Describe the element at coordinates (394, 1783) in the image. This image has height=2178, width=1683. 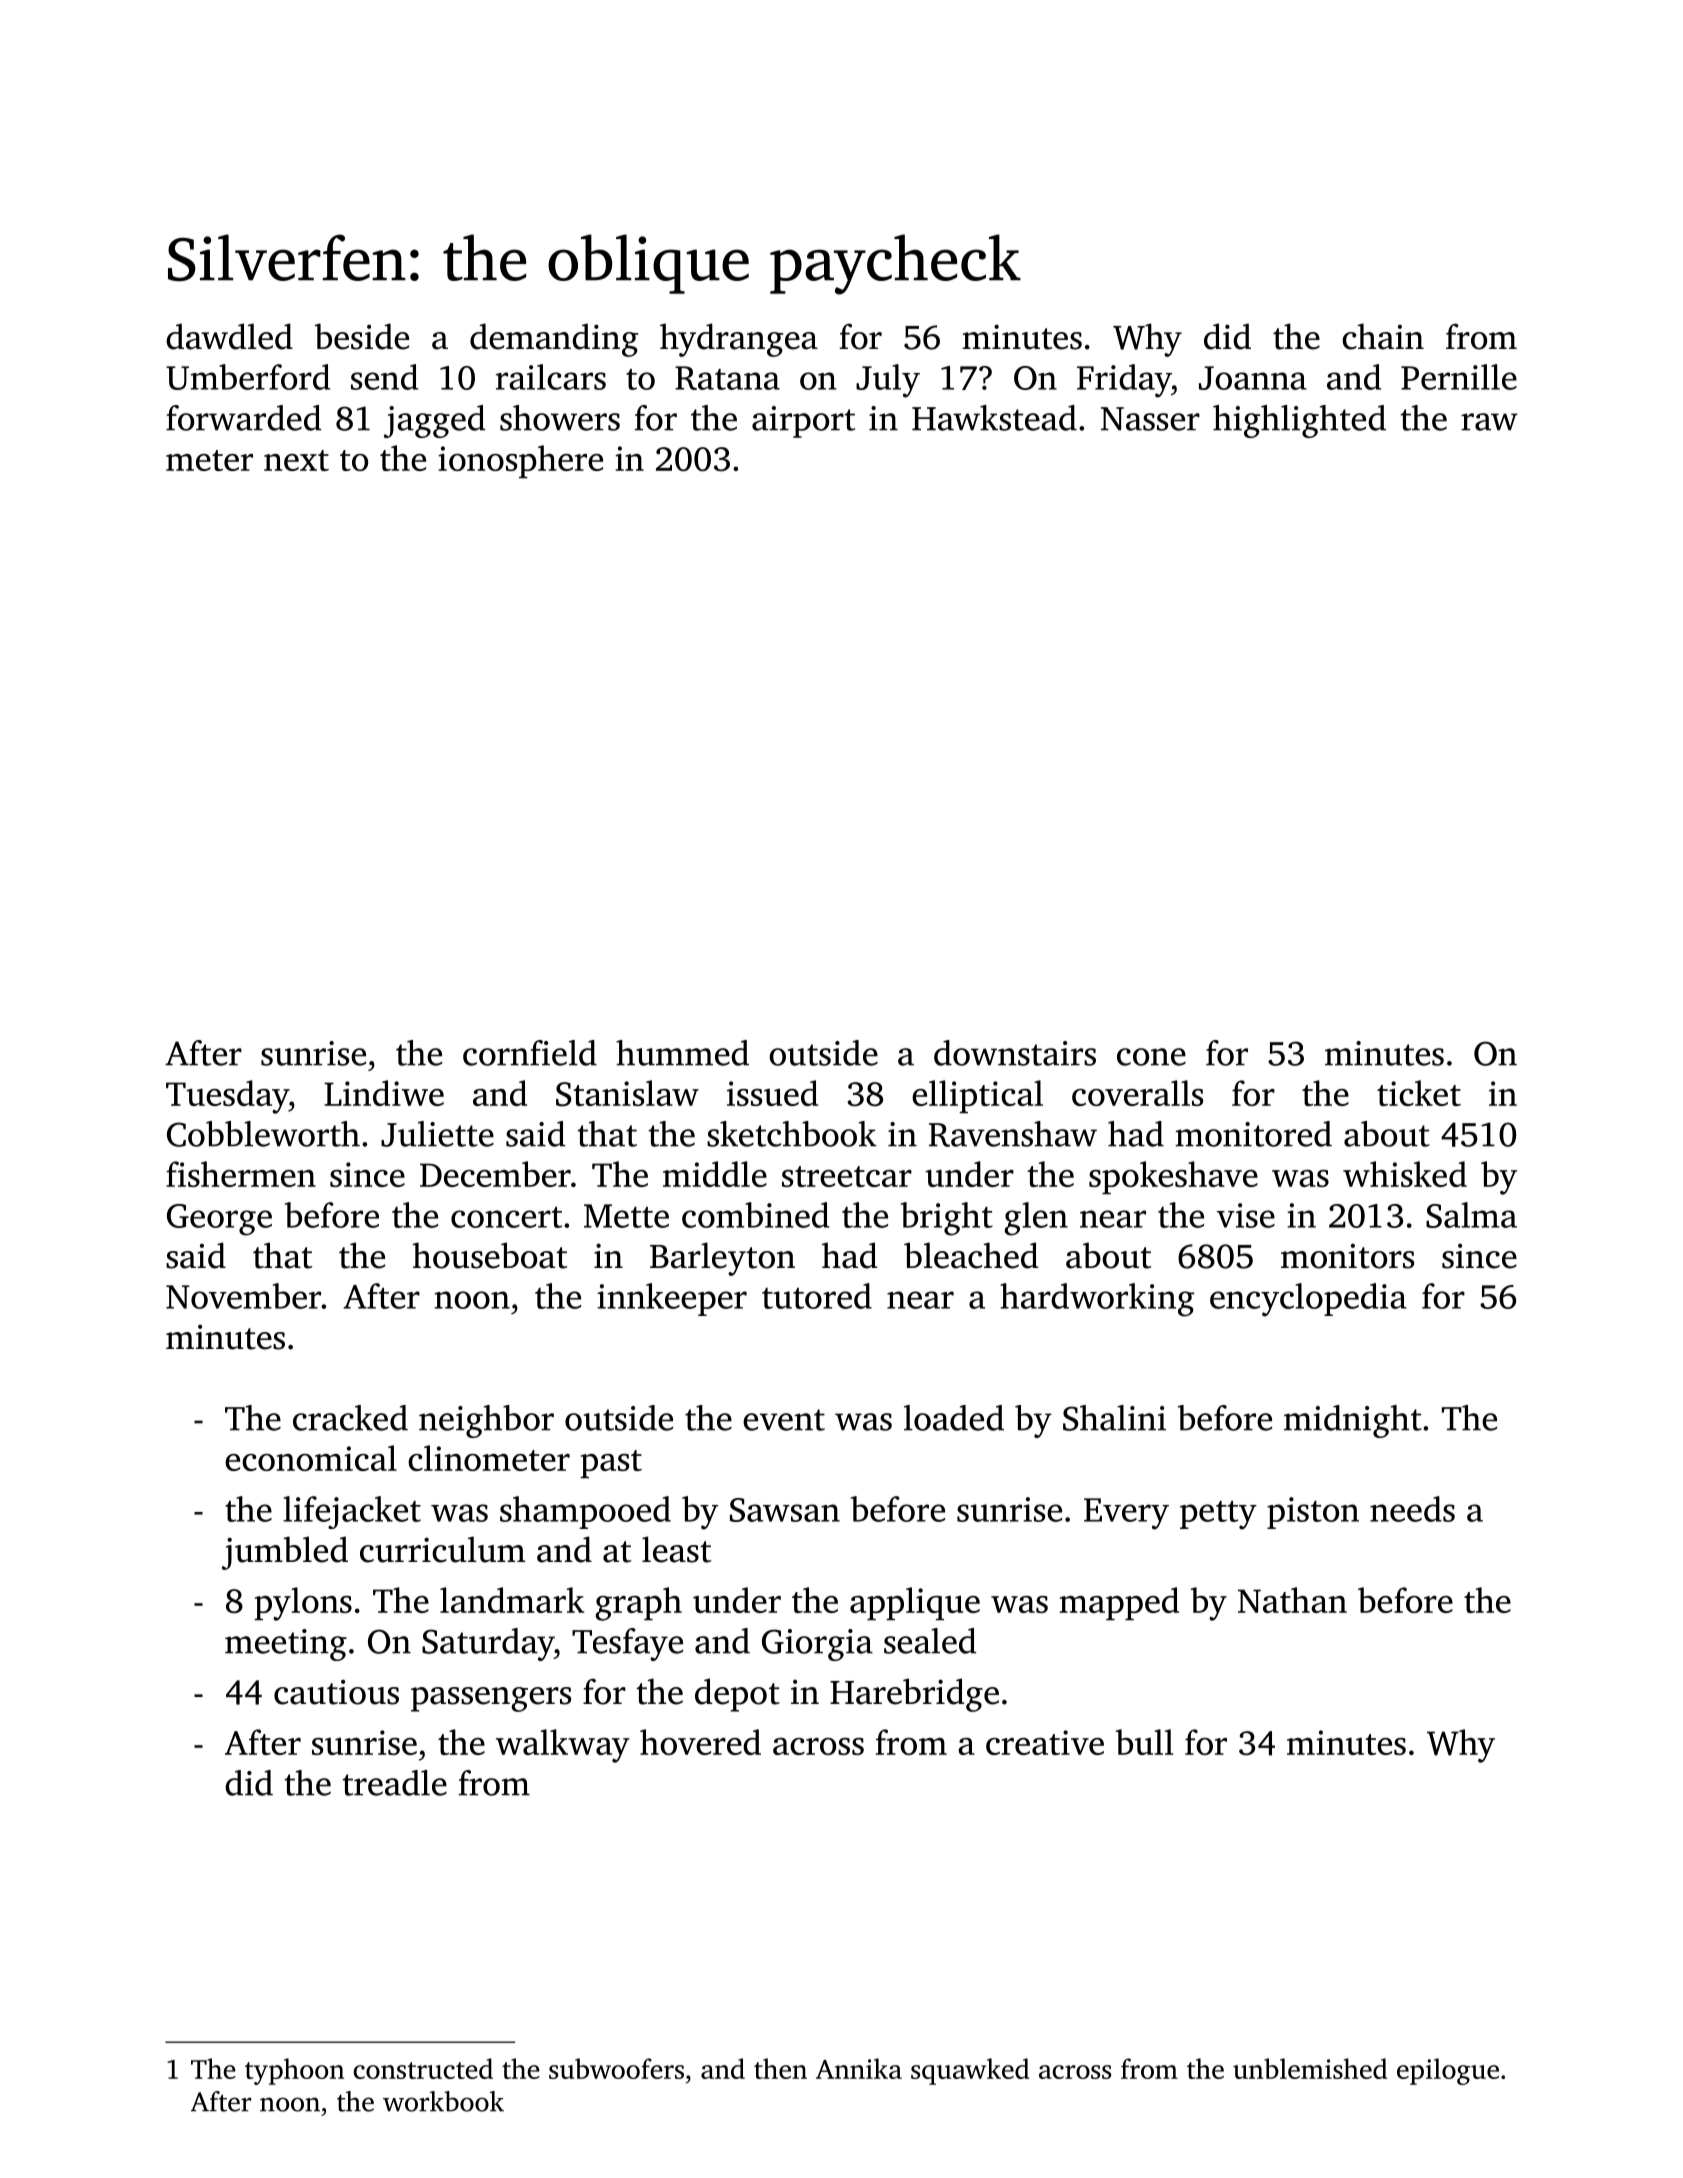
I see `treadle` at that location.
